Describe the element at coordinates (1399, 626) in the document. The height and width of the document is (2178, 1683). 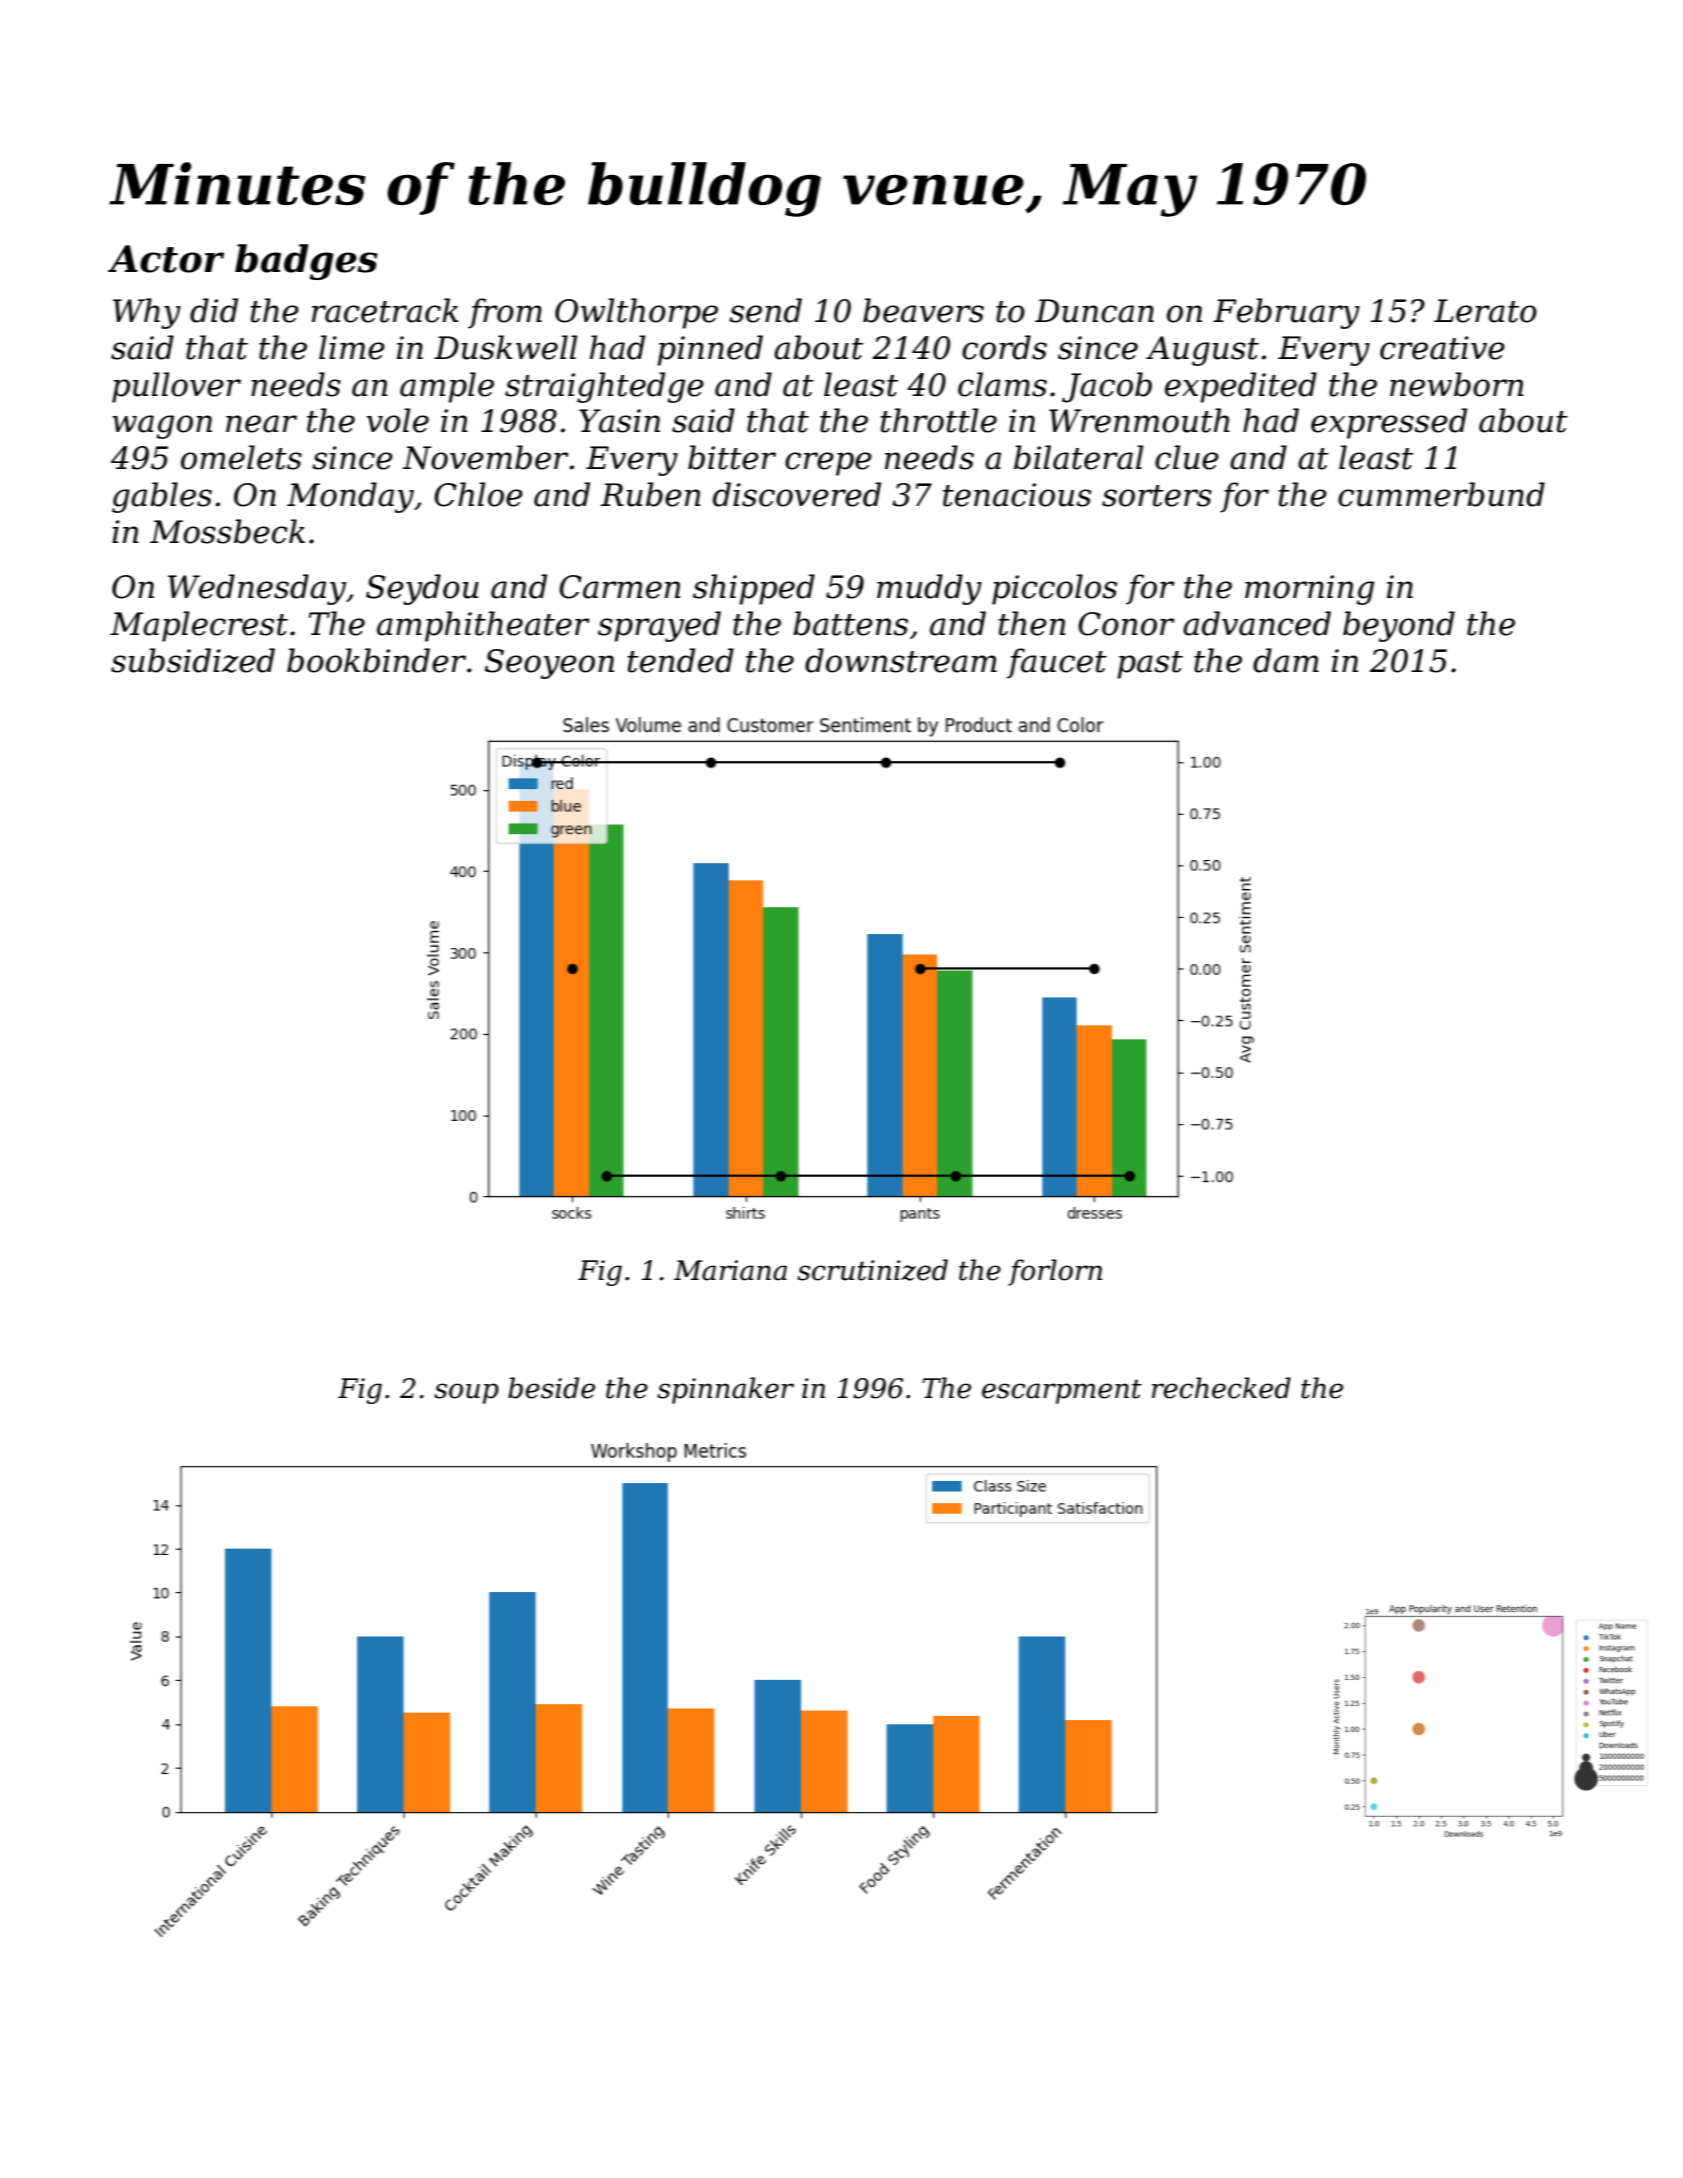
I see `beyond` at that location.
